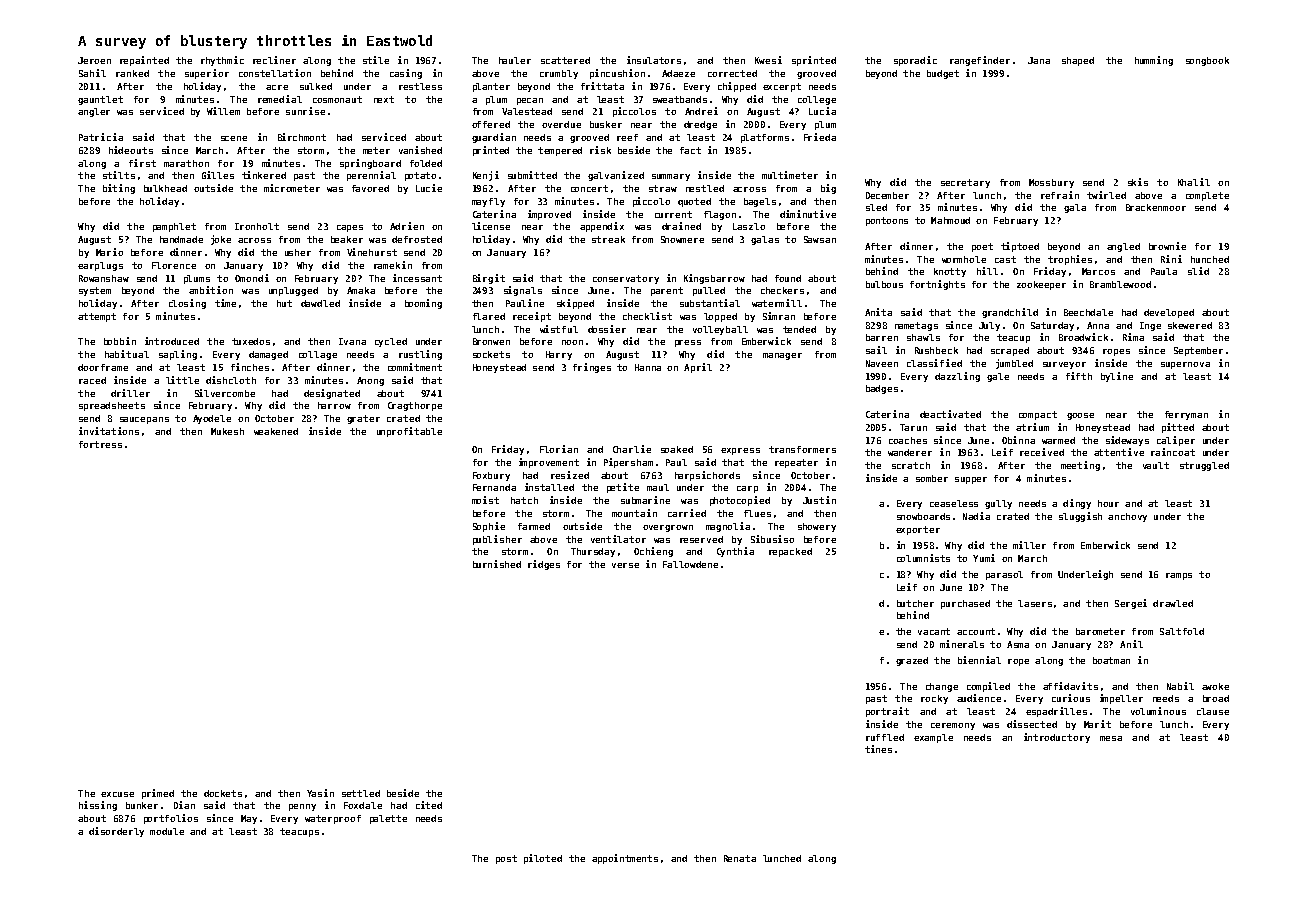 Image resolution: width=1308 pixels, height=924 pixels. Describe the element at coordinates (602, 86) in the screenshot. I see `frittata` at that location.
